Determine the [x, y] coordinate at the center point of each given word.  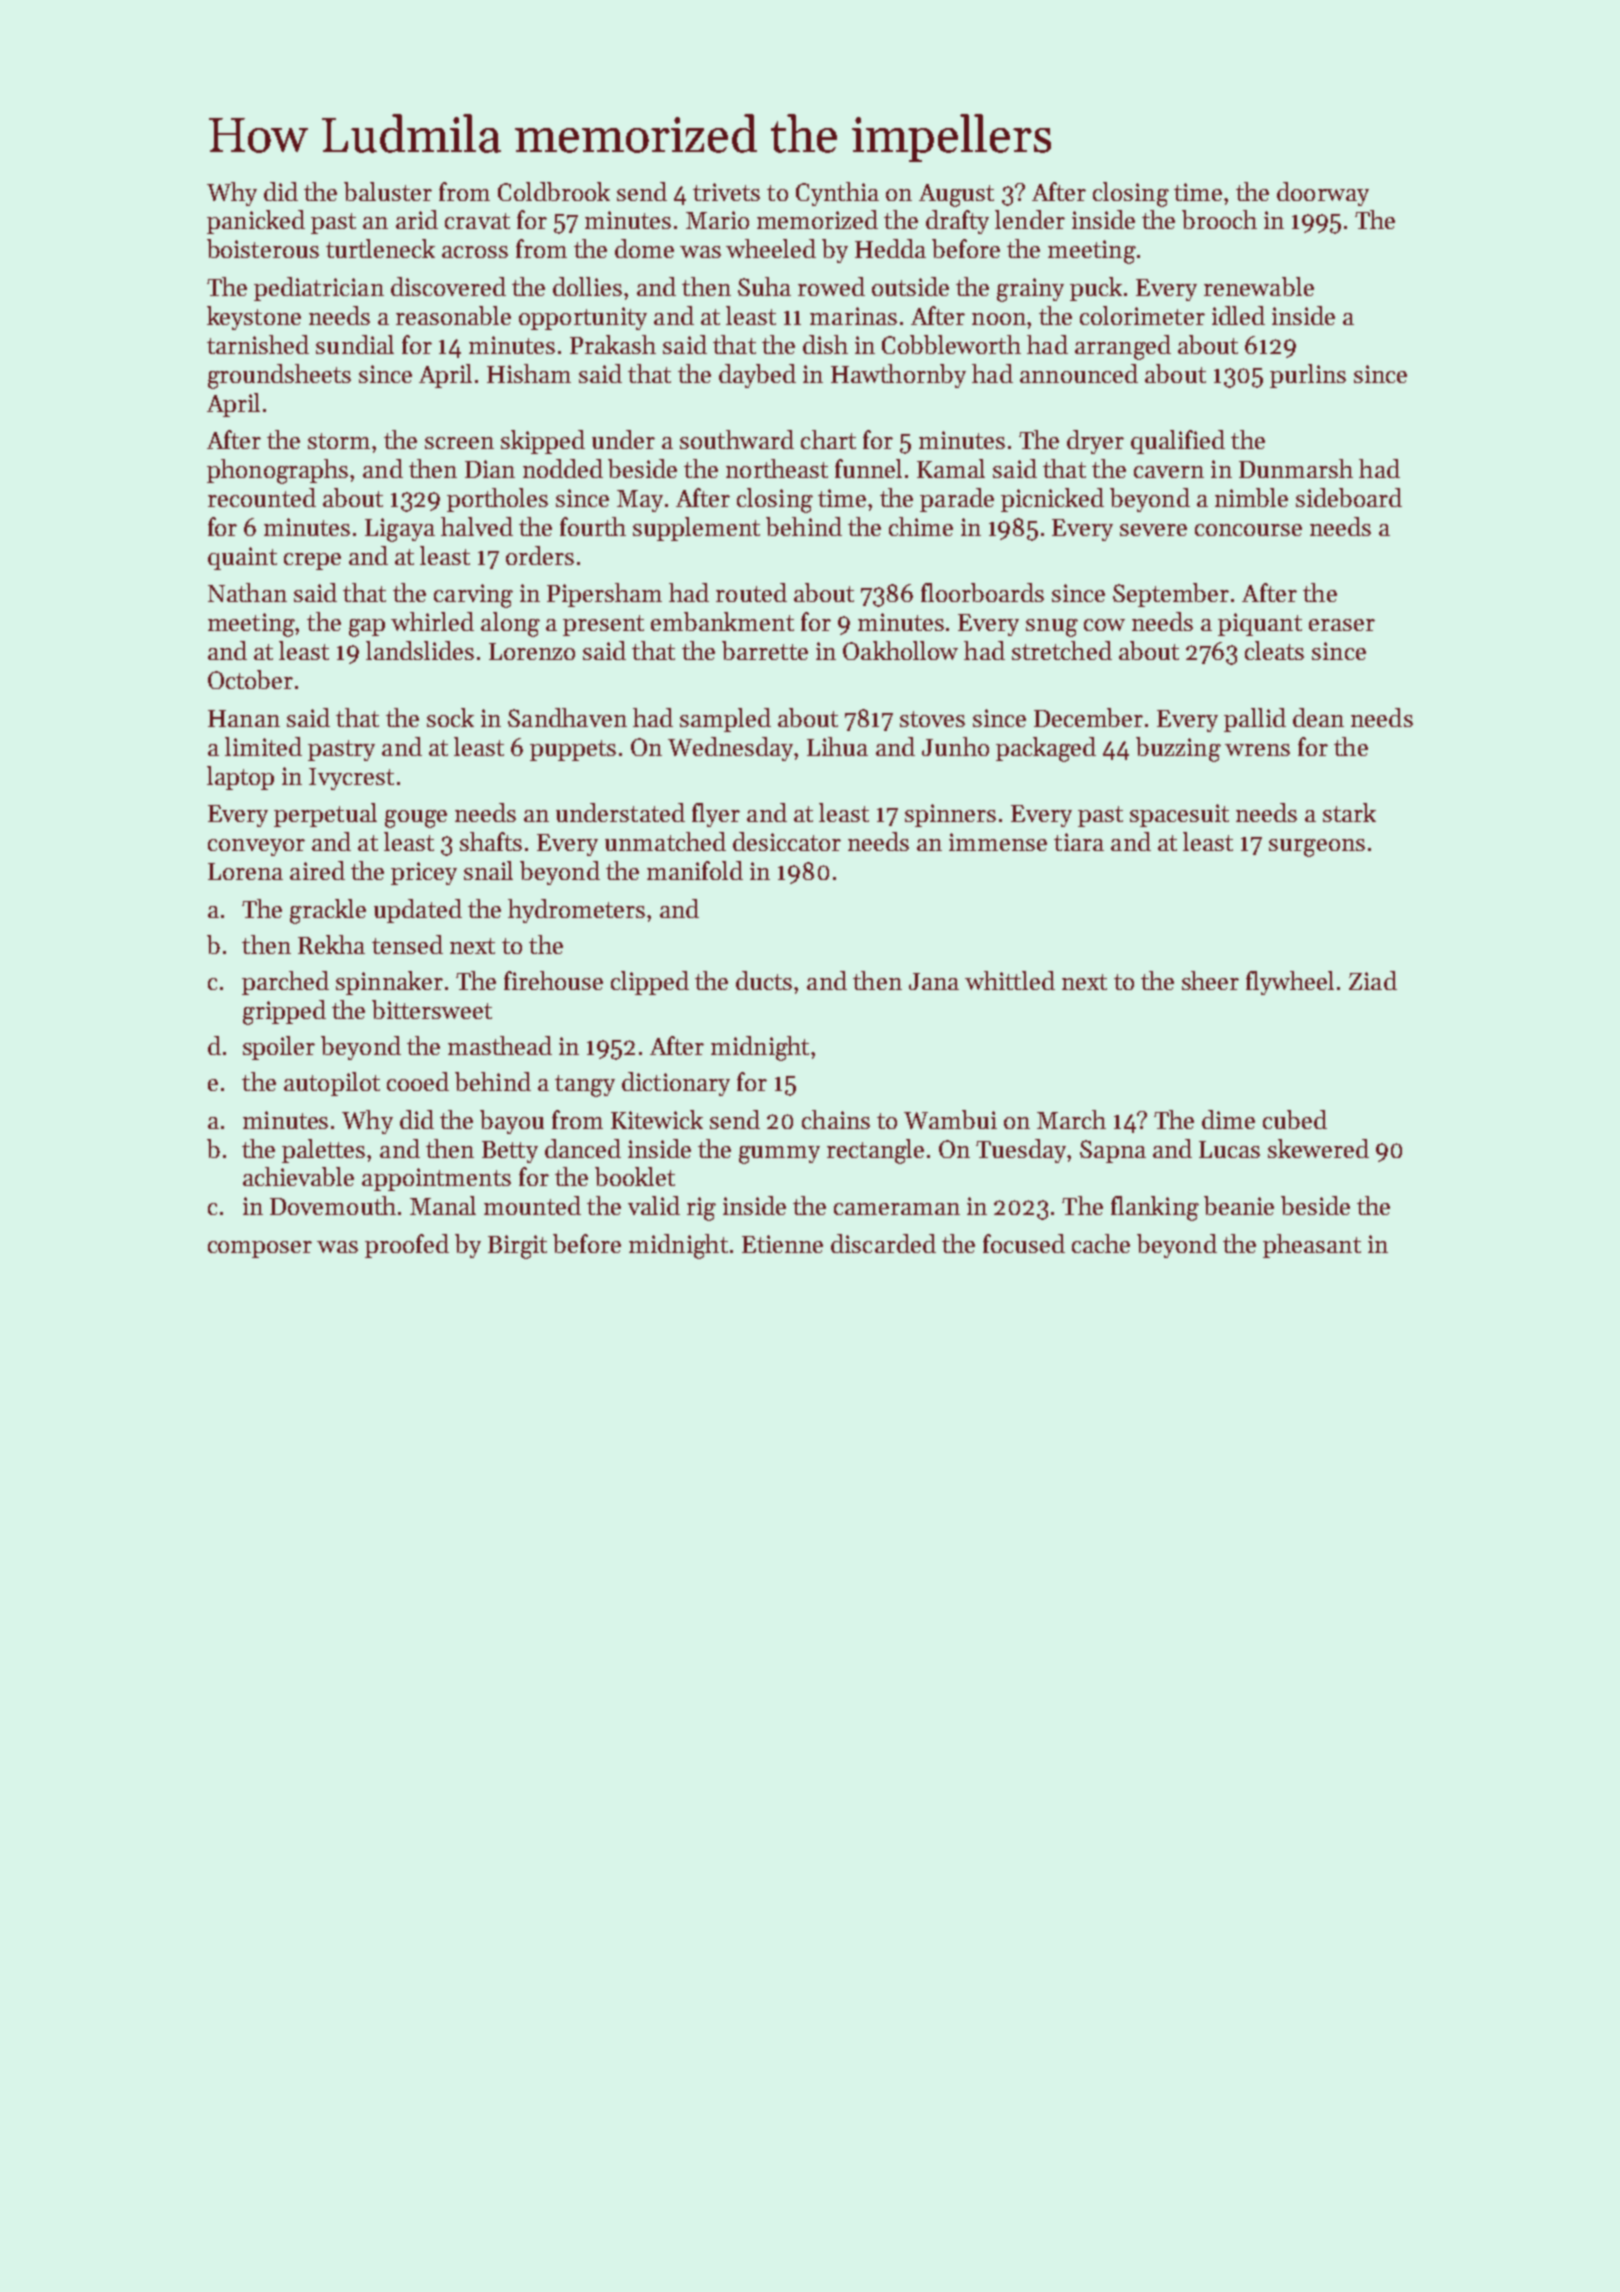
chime [921, 526]
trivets [726, 192]
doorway [1323, 194]
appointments [436, 1179]
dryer [1095, 442]
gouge [416, 819]
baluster [388, 191]
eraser [1342, 625]
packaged [1046, 749]
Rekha [331, 944]
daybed [757, 376]
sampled [725, 720]
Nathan [247, 592]
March [1071, 1119]
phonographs [277, 471]
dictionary [676, 1084]
